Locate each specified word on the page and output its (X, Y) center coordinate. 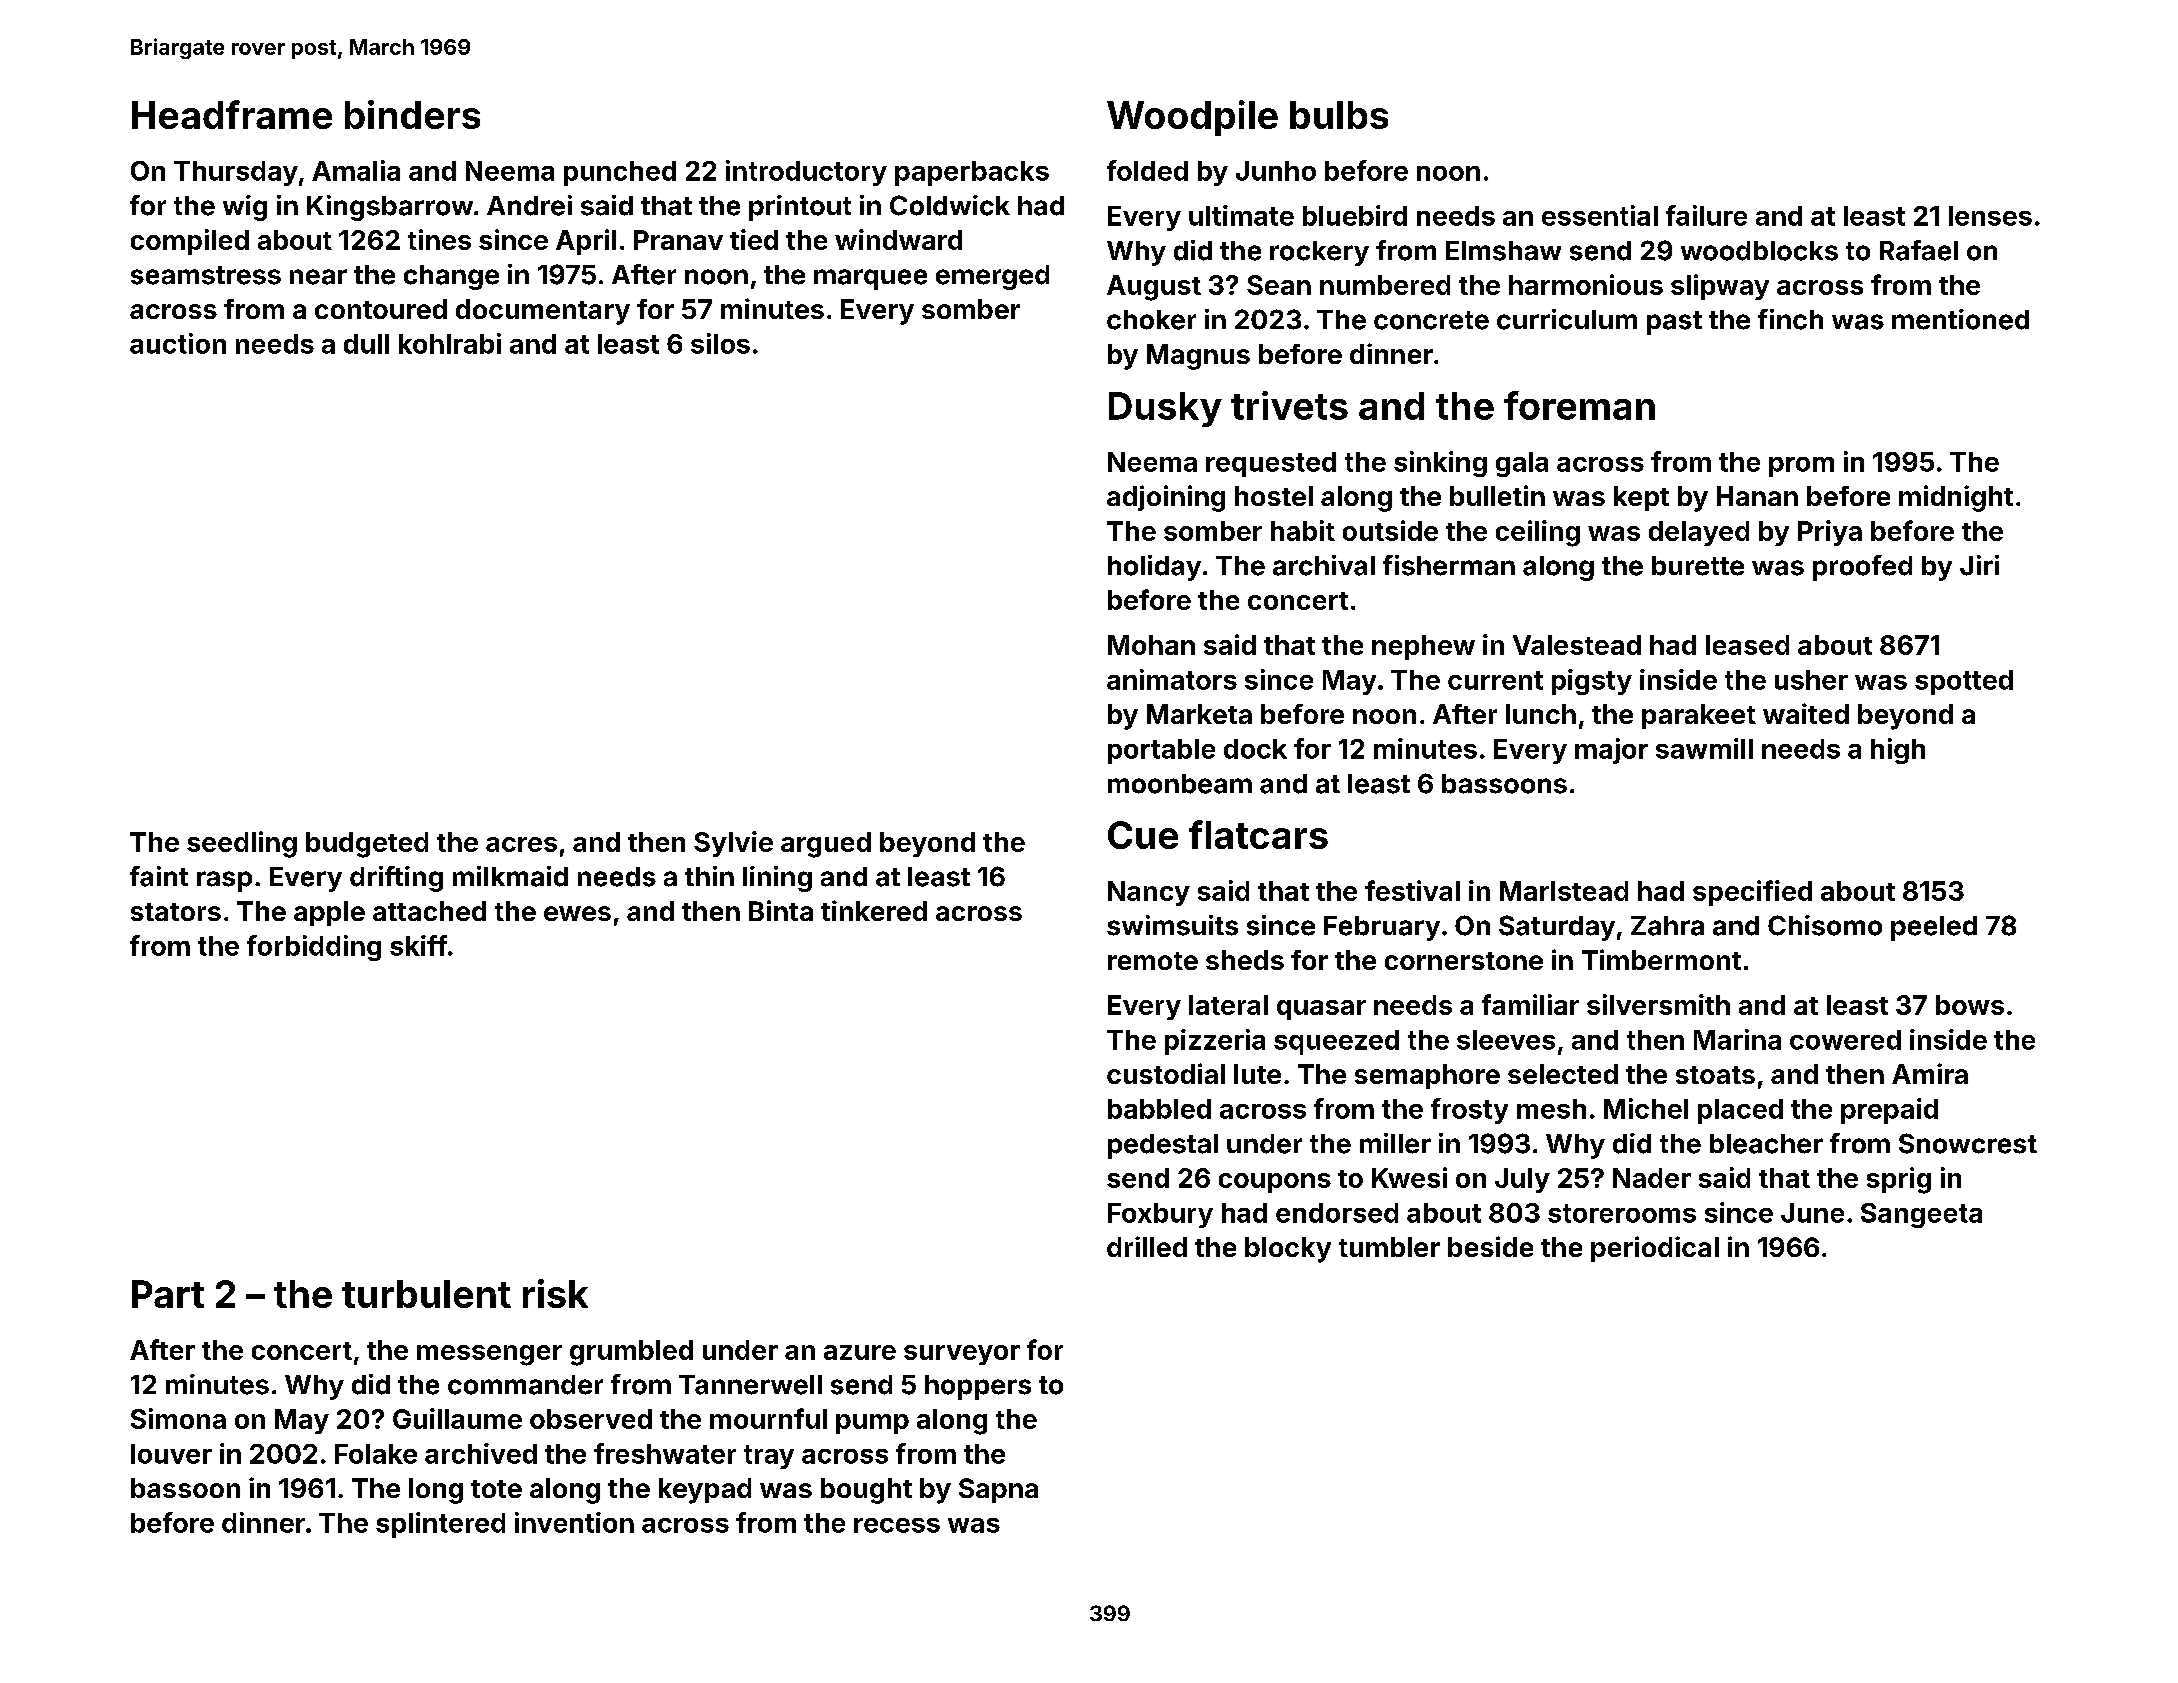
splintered (440, 1525)
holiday (1154, 568)
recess (897, 1525)
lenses (1990, 216)
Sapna (998, 1490)
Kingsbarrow (390, 208)
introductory (806, 173)
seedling (242, 844)
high (1898, 751)
